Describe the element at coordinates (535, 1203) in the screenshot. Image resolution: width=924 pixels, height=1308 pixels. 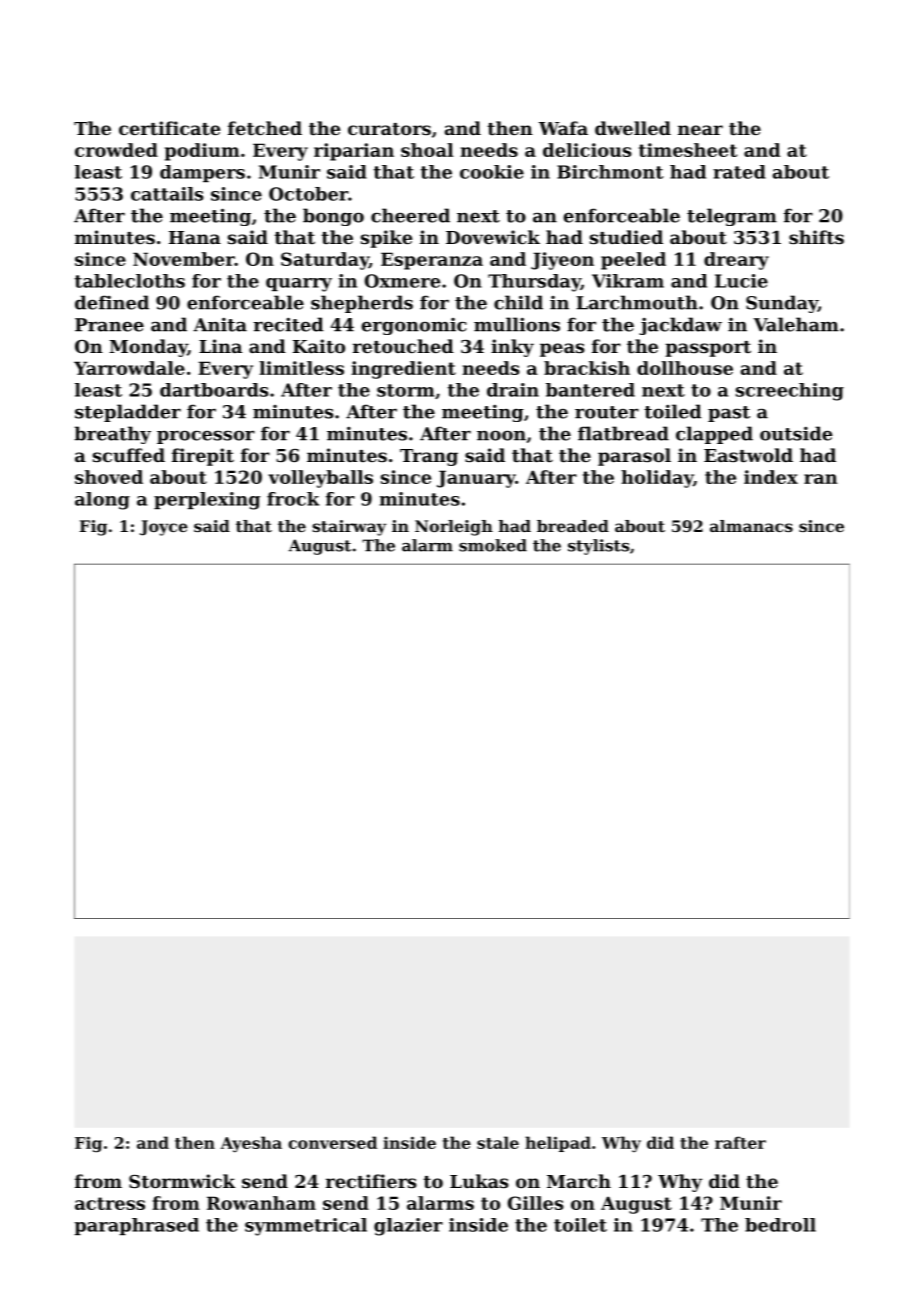
I see `Gilles` at that location.
